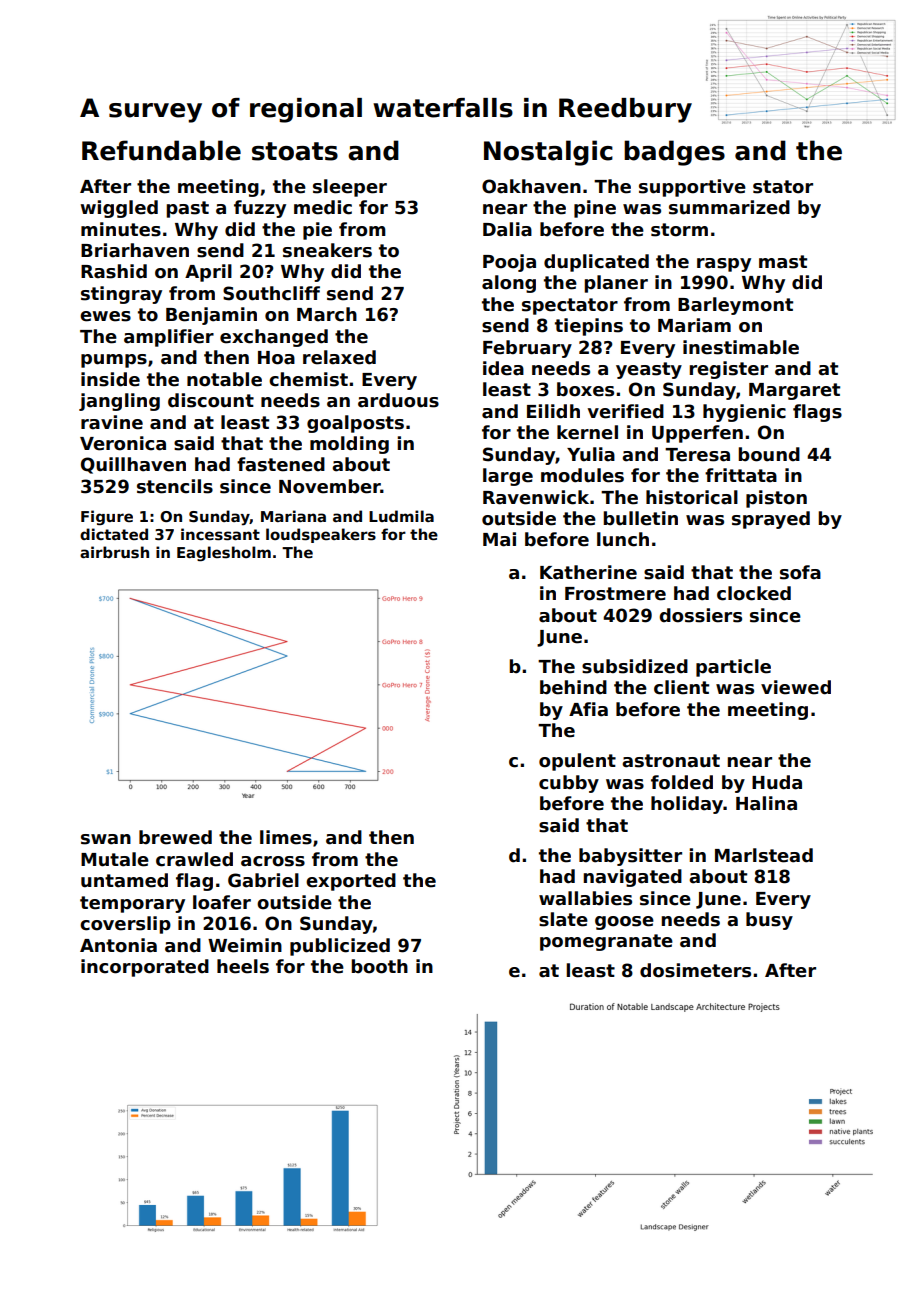 This screenshot has height=1308, width=924. What do you see at coordinates (175, 837) in the screenshot?
I see `brewed` at bounding box center [175, 837].
